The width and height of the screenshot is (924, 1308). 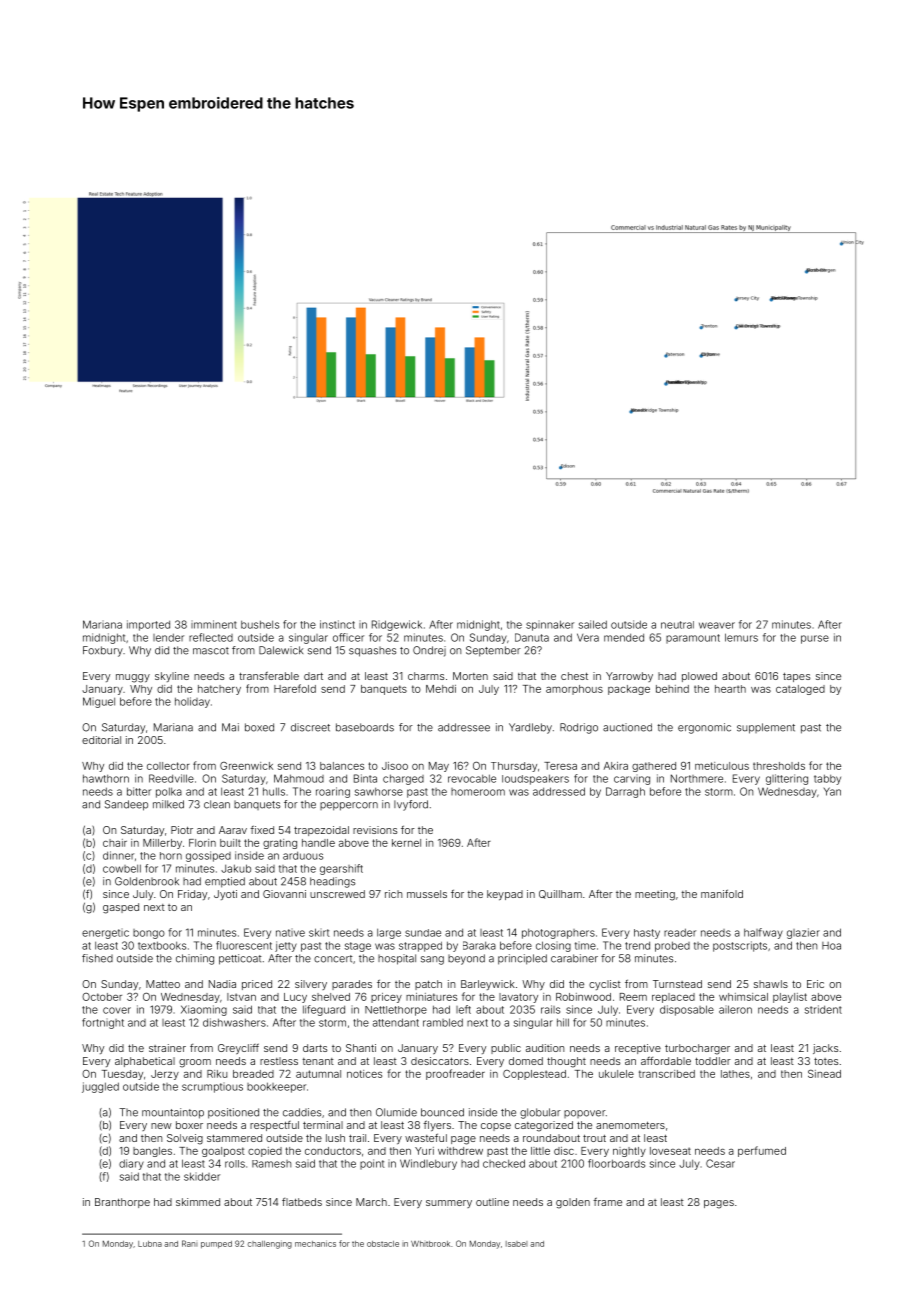 What do you see at coordinates (383, 1244) in the screenshot?
I see `obstacle` at bounding box center [383, 1244].
